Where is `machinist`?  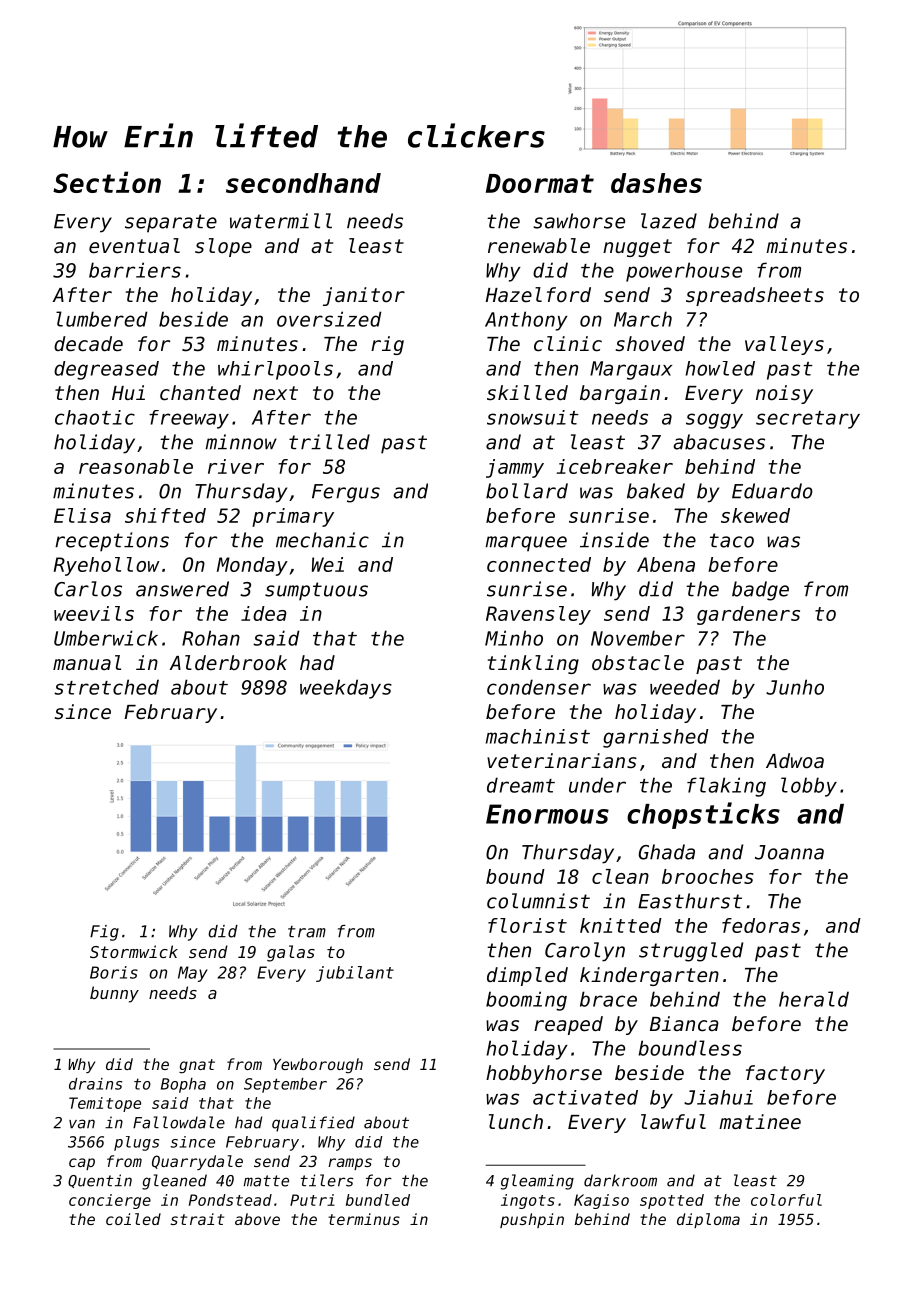 machinist is located at coordinates (538, 736).
